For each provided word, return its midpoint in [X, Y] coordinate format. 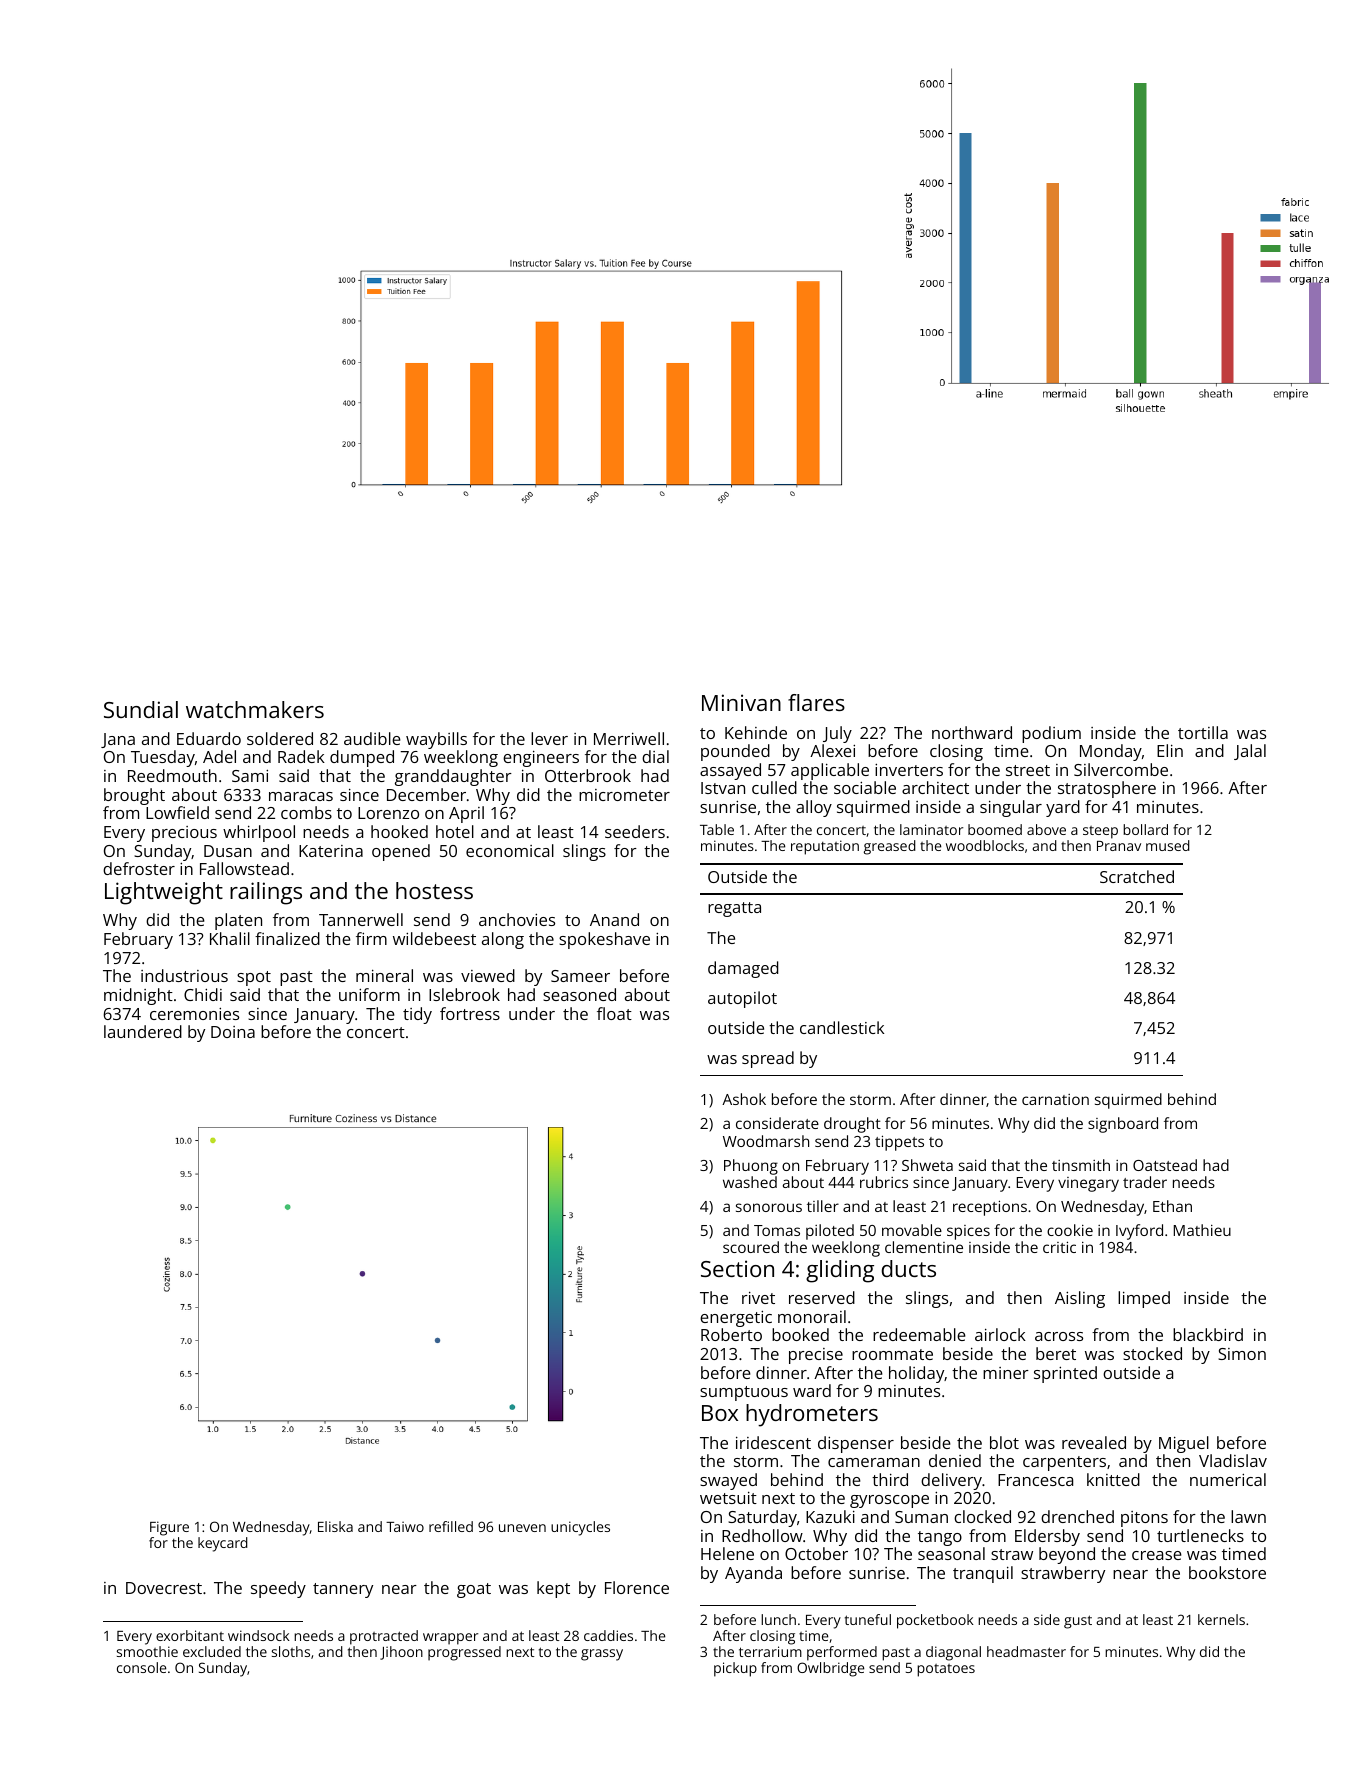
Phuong [751, 1167]
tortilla [1203, 732]
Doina [233, 1032]
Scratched [1137, 876]
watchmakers [255, 709]
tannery [343, 1590]
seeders [635, 831]
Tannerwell [361, 919]
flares [816, 702]
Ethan [1172, 1206]
